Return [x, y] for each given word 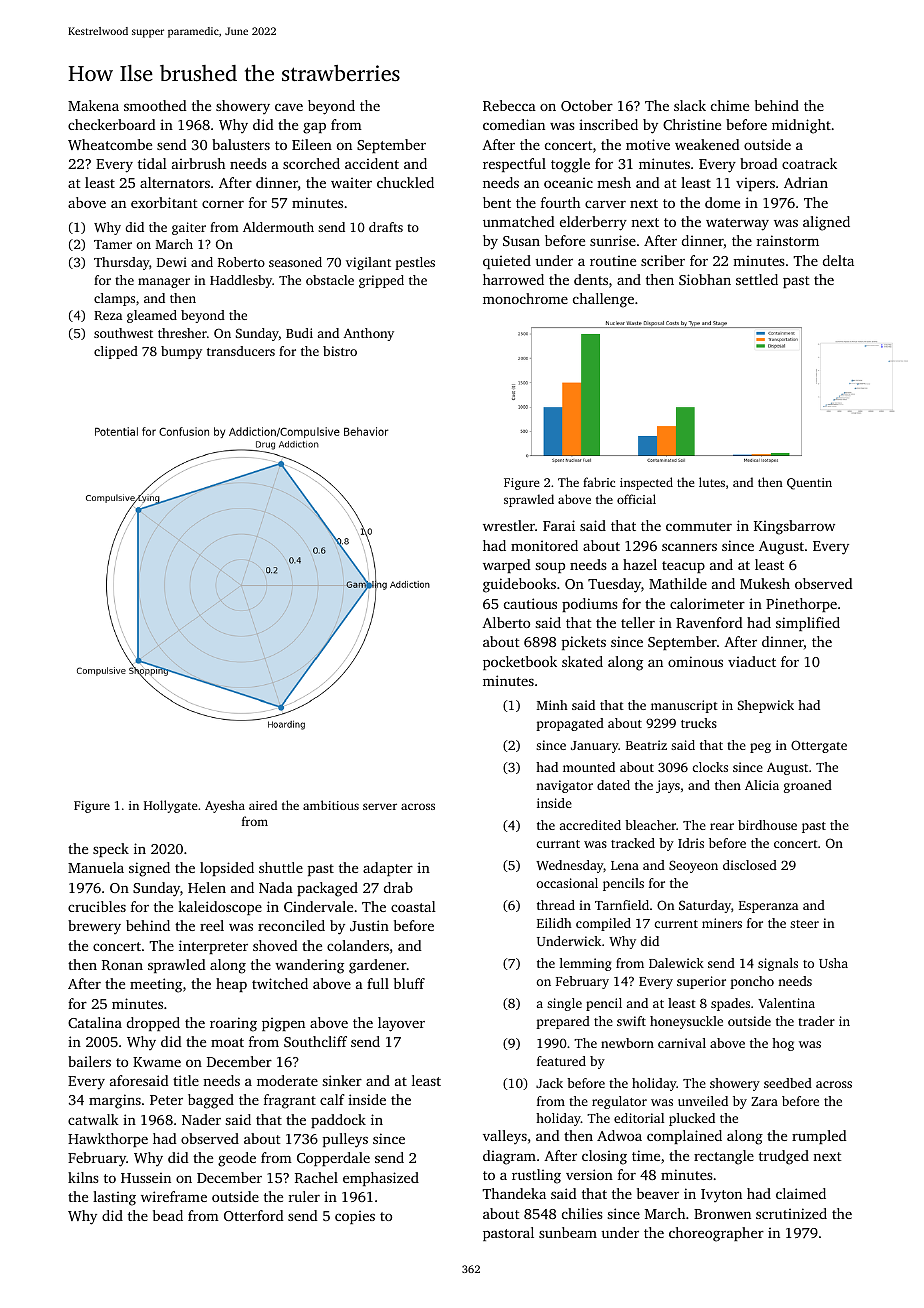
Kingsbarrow [794, 527]
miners [722, 923]
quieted [507, 262]
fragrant [290, 1101]
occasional [567, 883]
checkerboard [112, 124]
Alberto [506, 622]
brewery [94, 927]
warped [507, 566]
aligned [826, 223]
